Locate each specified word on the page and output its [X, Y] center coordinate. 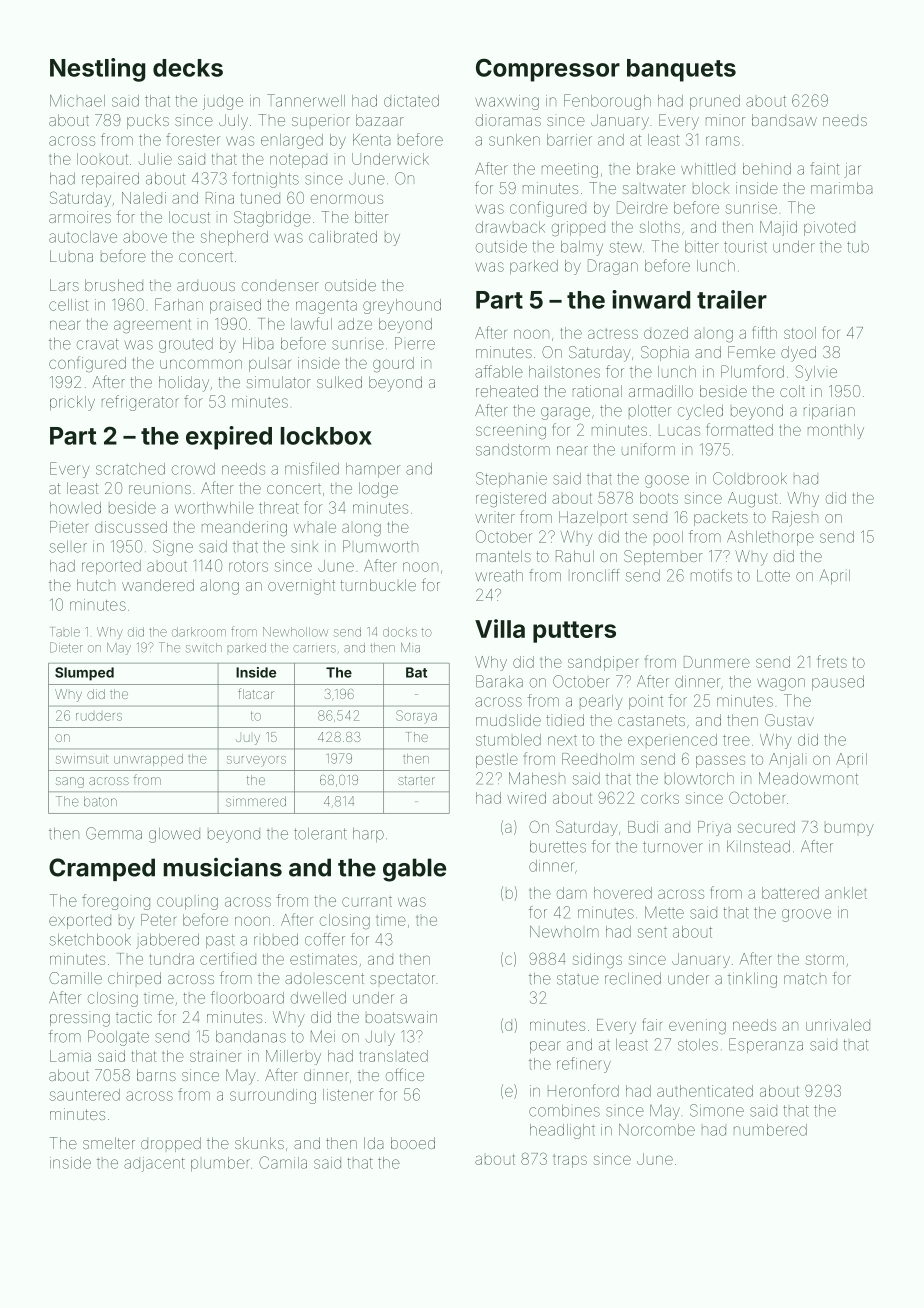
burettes [558, 847]
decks [188, 68]
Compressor [548, 70]
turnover [673, 847]
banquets [681, 70]
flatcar [256, 693]
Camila [283, 1162]
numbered [770, 1130]
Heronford [583, 1090]
